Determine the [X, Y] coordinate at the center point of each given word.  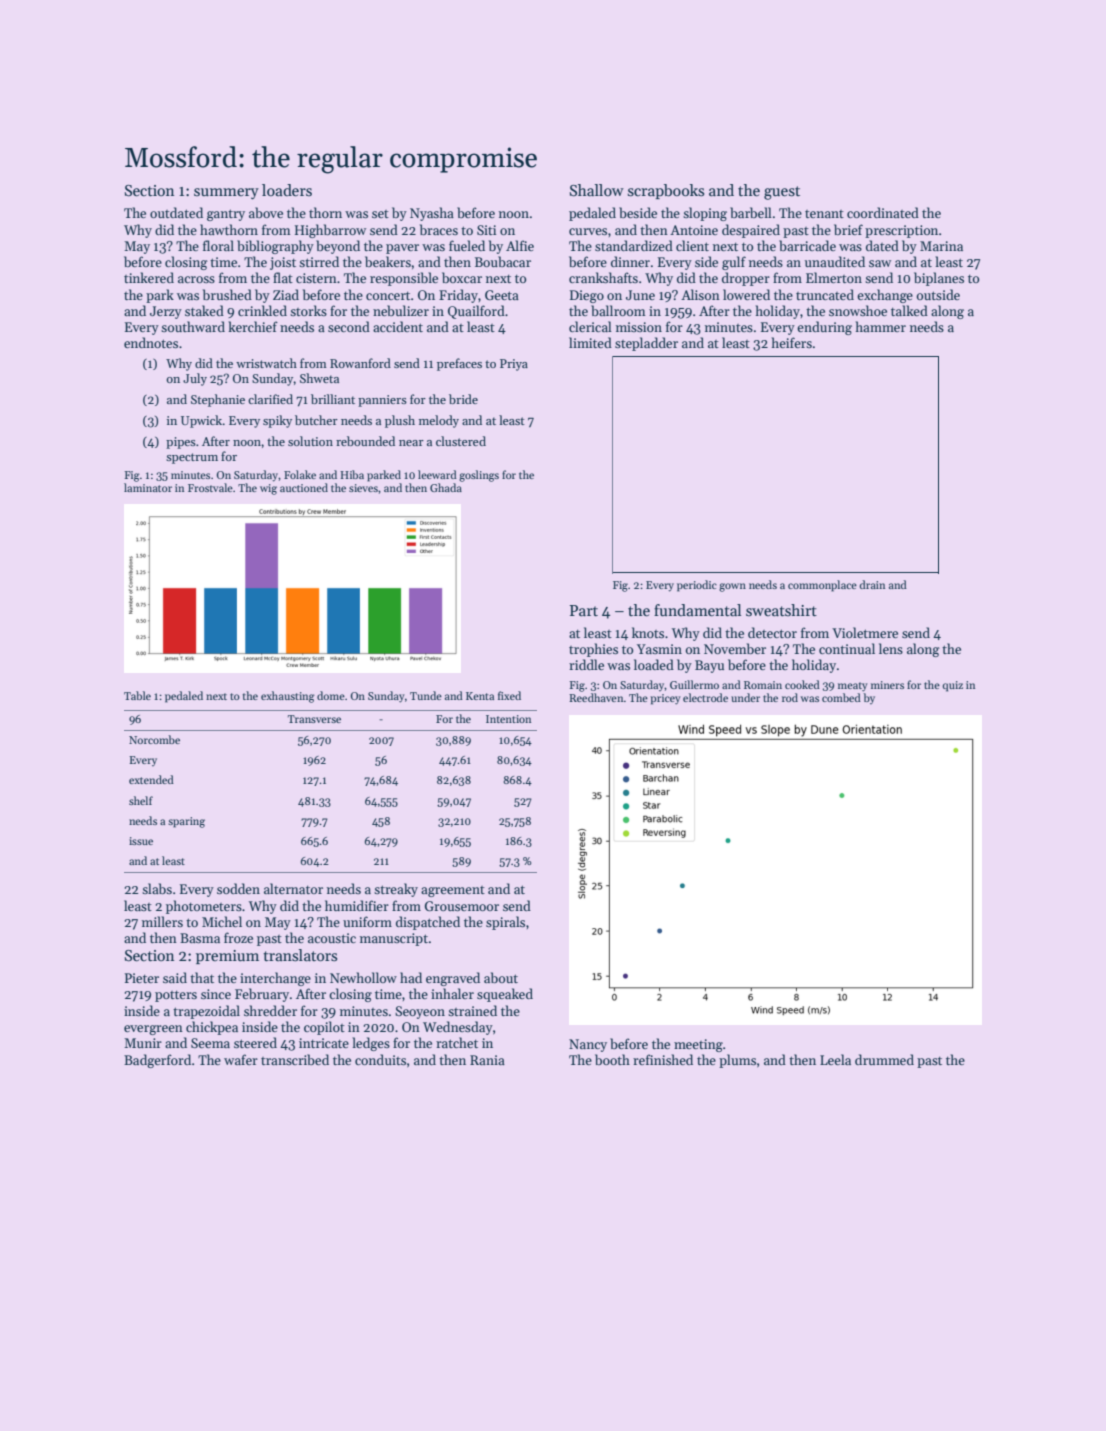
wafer [241, 1059]
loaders [287, 190]
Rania [487, 1060]
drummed [884, 1059]
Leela [835, 1059]
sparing [186, 822]
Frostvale [210, 487]
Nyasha [432, 214]
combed [841, 697]
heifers [792, 342]
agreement [453, 891]
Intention [508, 719]
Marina [941, 246]
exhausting [288, 697]
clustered [461, 441]
